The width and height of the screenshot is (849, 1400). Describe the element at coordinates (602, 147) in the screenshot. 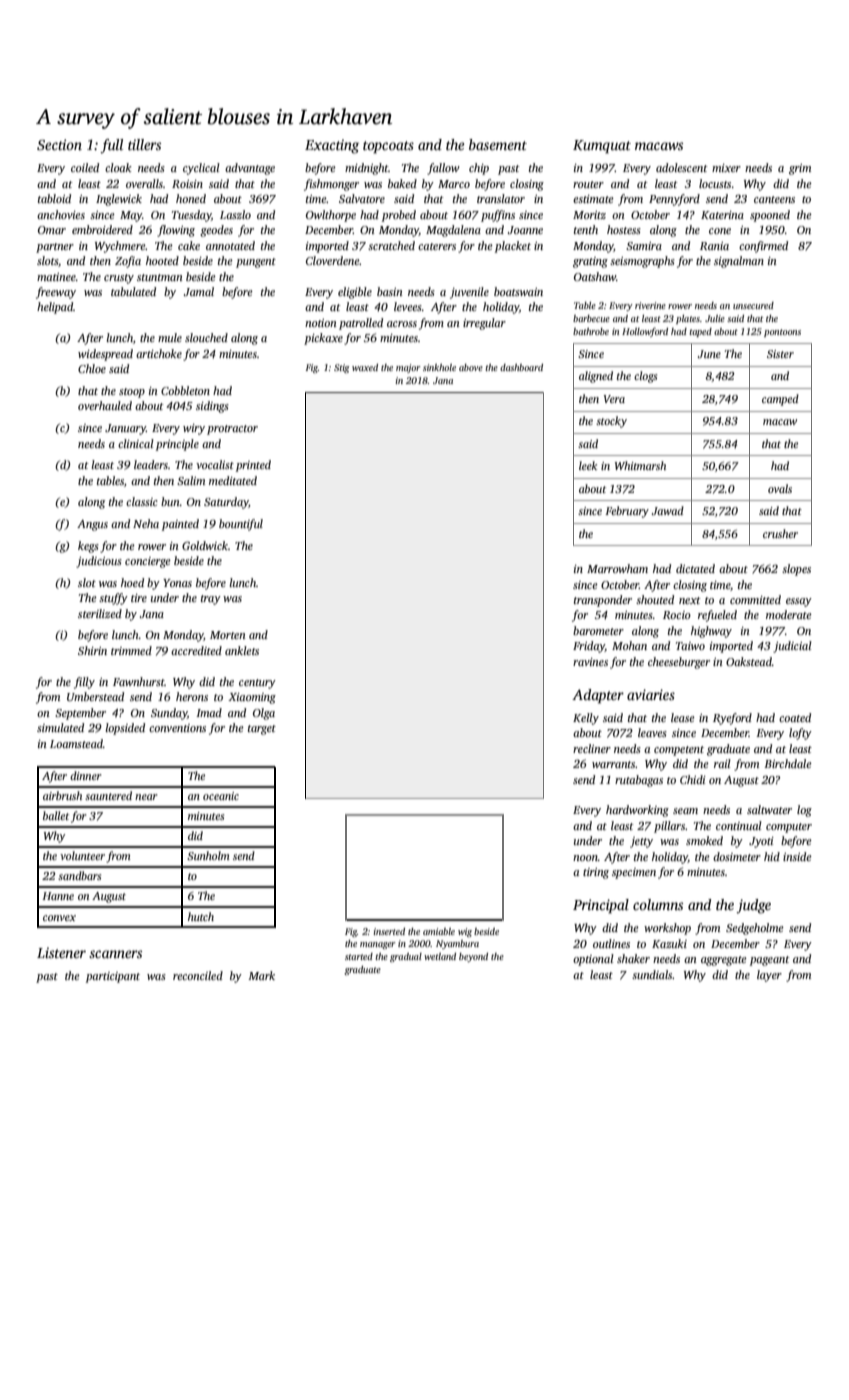

I see `Kumquat` at that location.
